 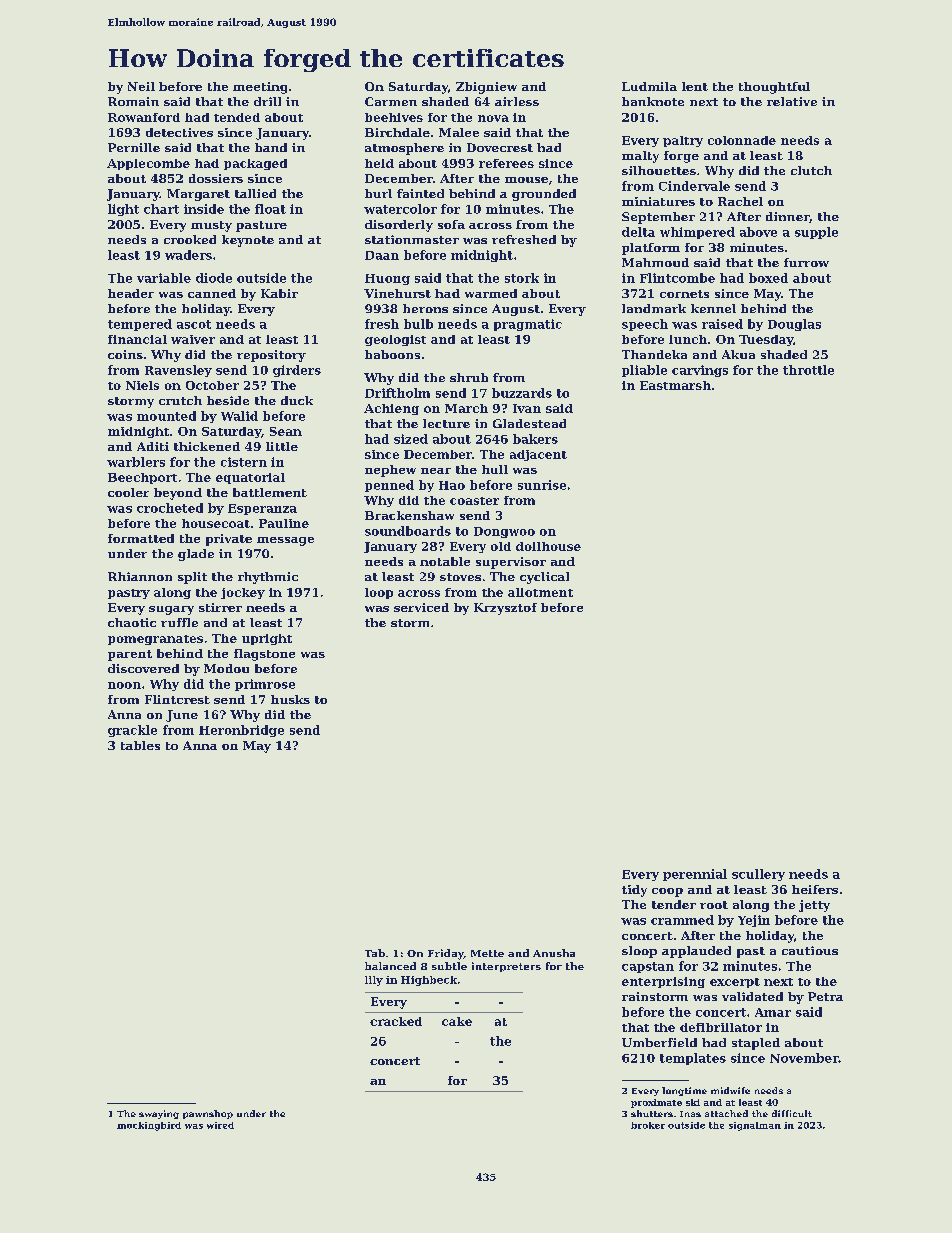 I want to click on throttle, so click(x=808, y=370).
